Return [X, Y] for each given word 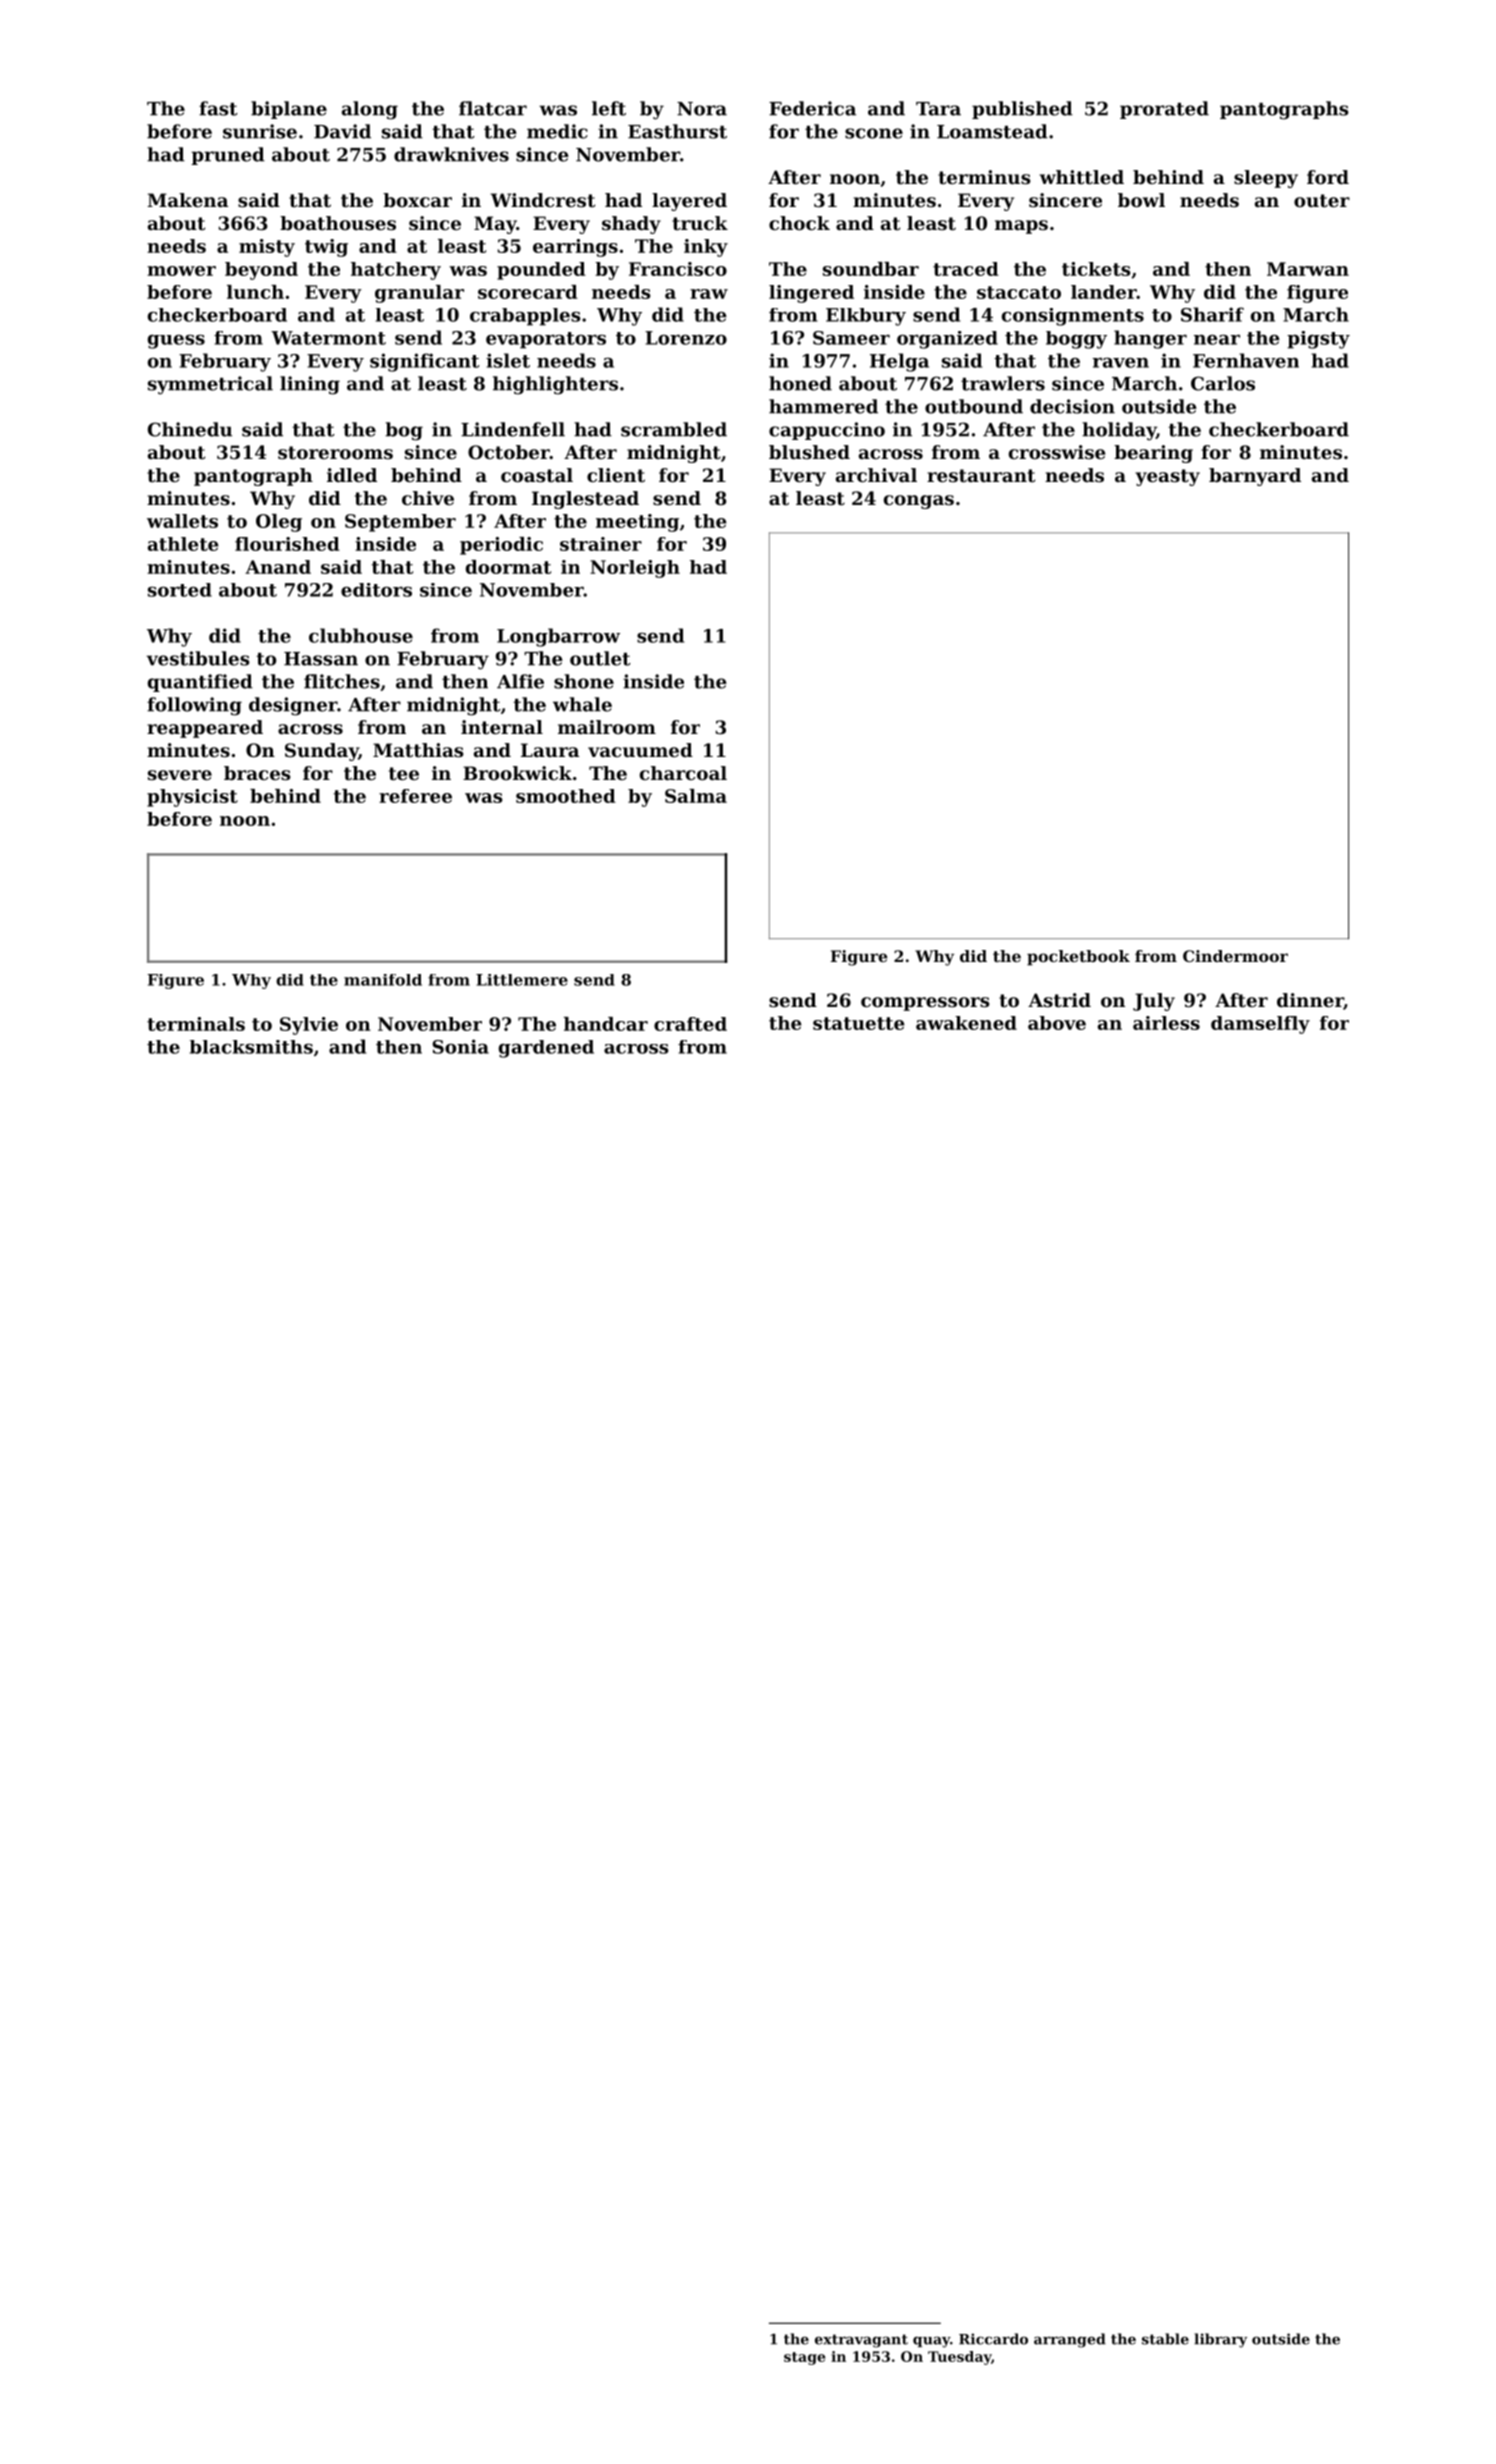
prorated [1164, 110]
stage [804, 2358]
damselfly [1260, 1025]
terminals [196, 1024]
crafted [690, 1024]
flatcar [493, 108]
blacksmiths [251, 1047]
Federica [812, 108]
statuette [858, 1023]
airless [1166, 1023]
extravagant [861, 2341]
